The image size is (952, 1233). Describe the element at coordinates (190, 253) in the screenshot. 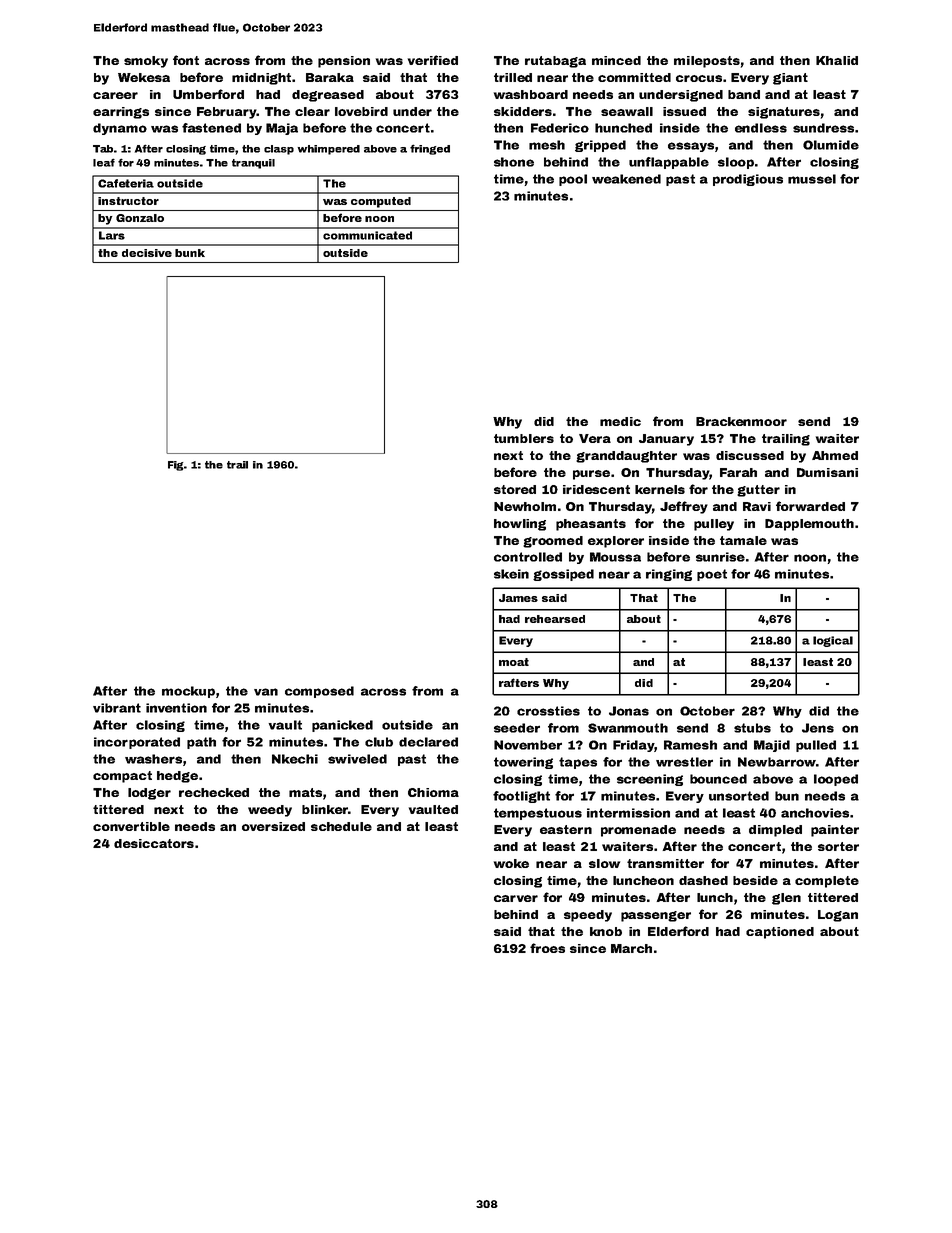

I see `bunk` at that location.
